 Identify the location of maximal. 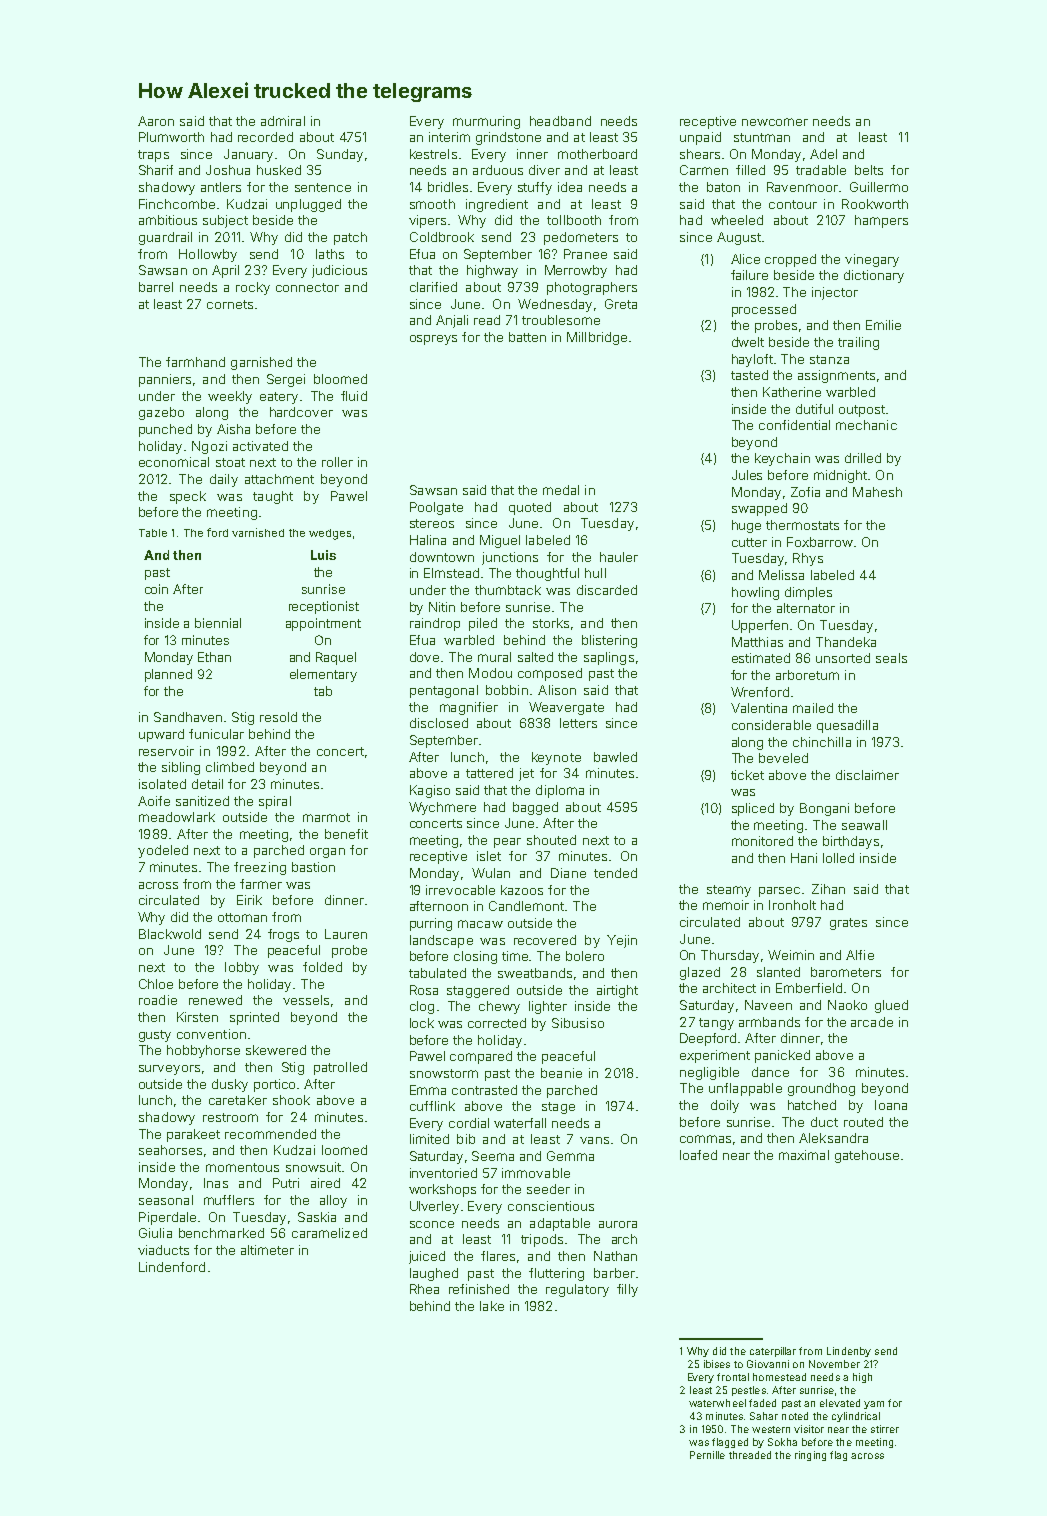
(804, 1155).
